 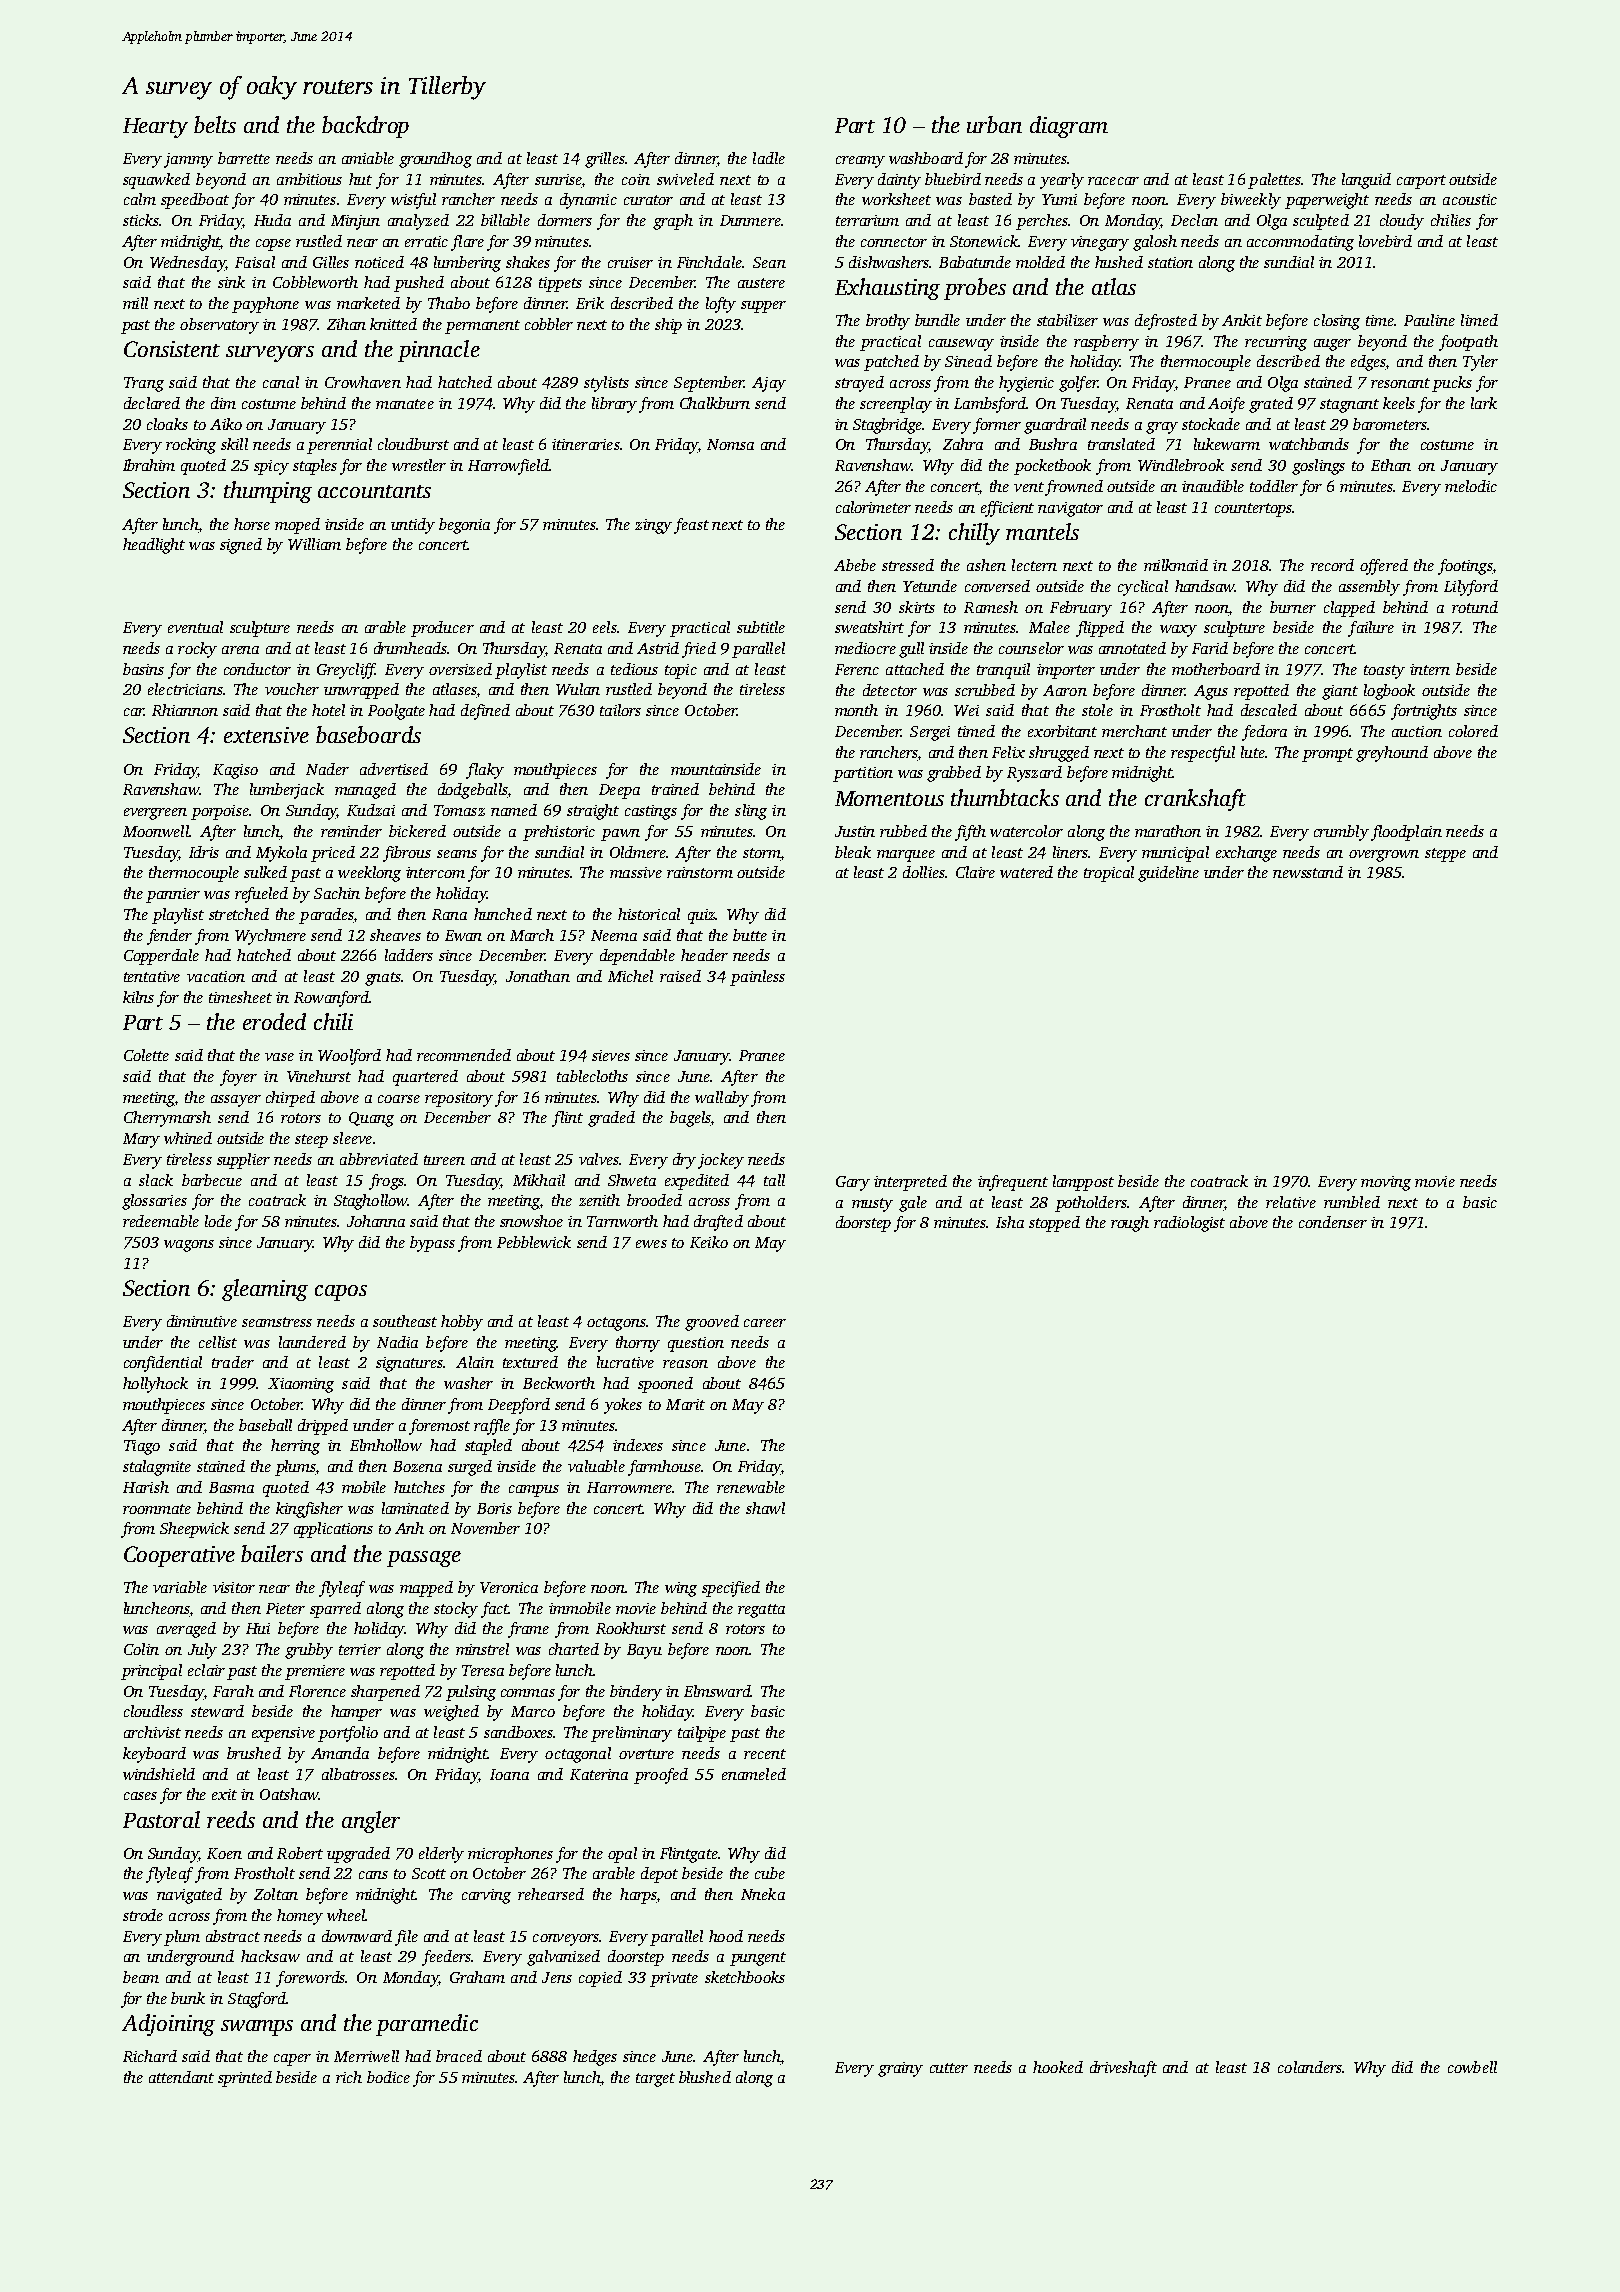 What do you see at coordinates (1010, 1222) in the screenshot?
I see `Isha` at bounding box center [1010, 1222].
